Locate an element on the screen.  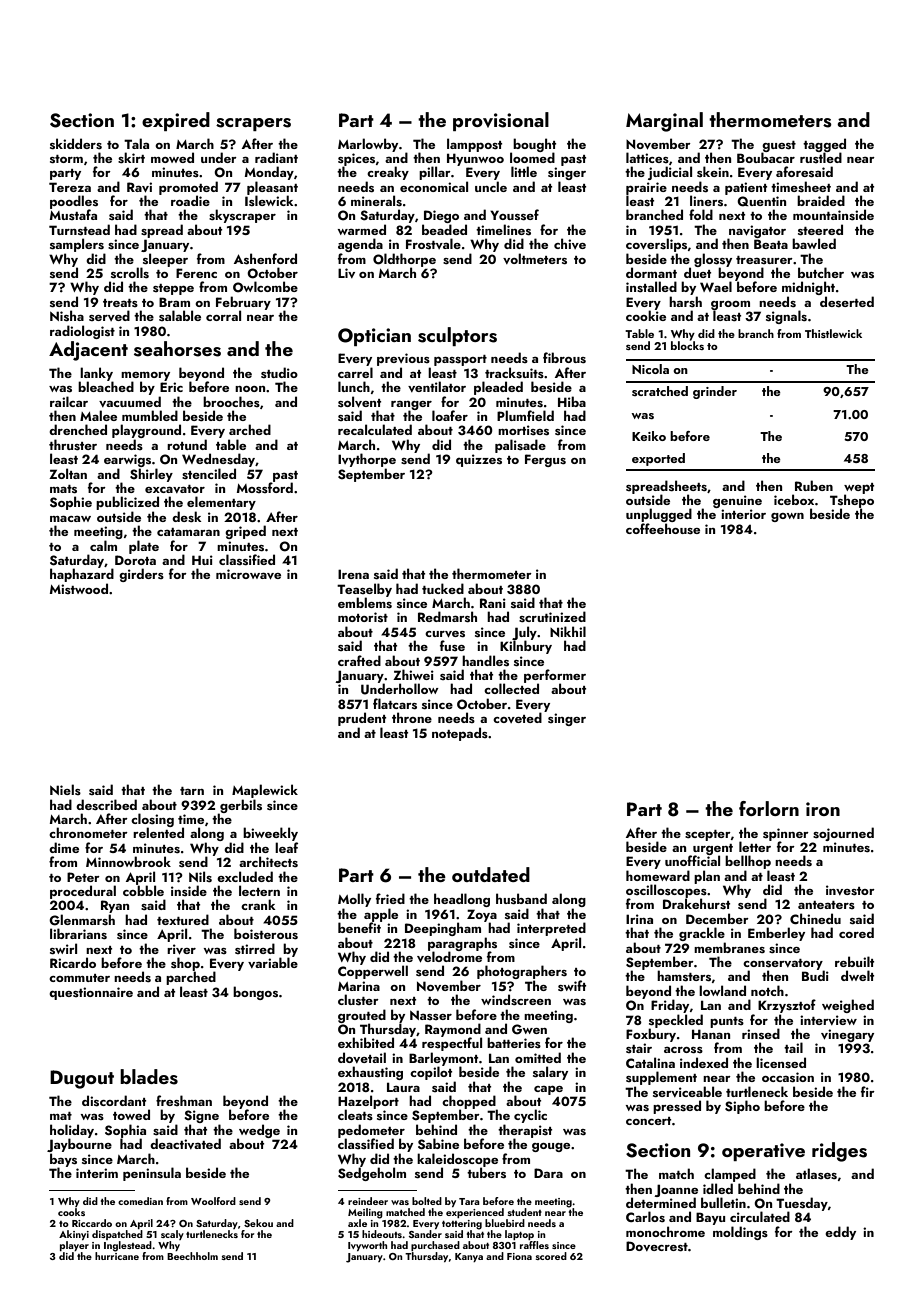
vinegary is located at coordinates (847, 1035).
